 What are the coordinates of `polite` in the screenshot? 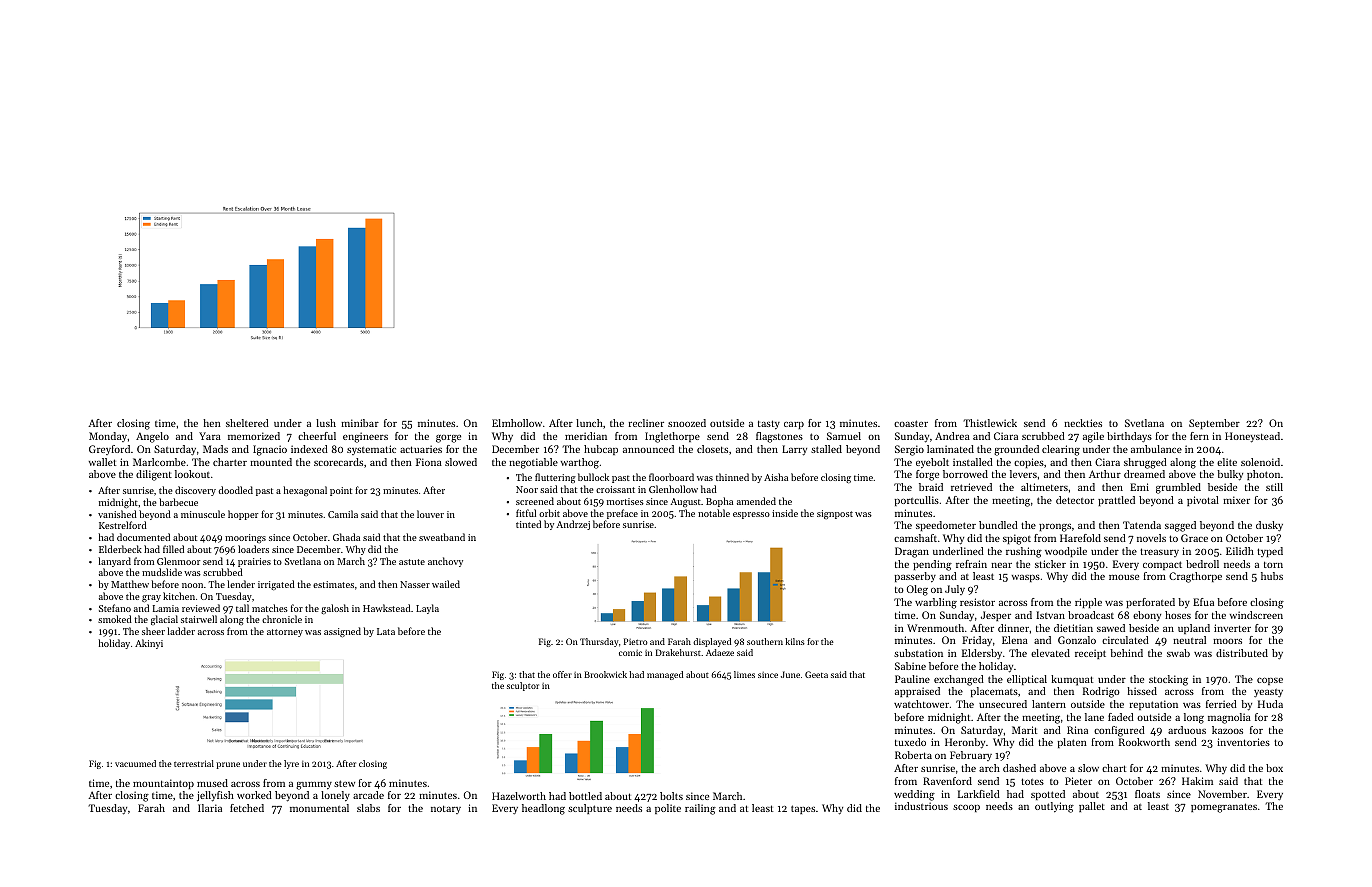 It's located at (668, 809).
